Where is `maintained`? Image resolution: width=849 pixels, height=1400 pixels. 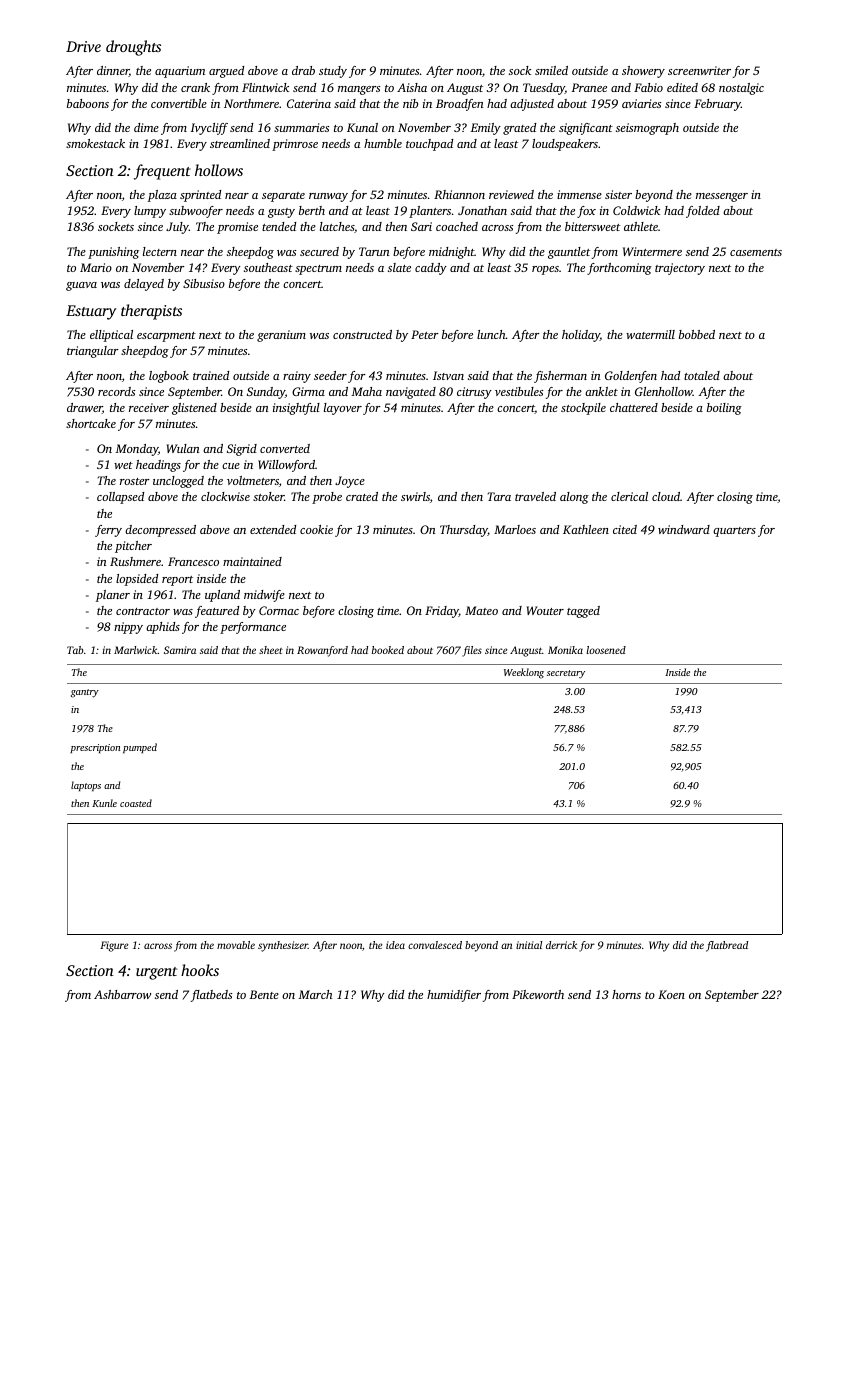 maintained is located at coordinates (252, 561).
